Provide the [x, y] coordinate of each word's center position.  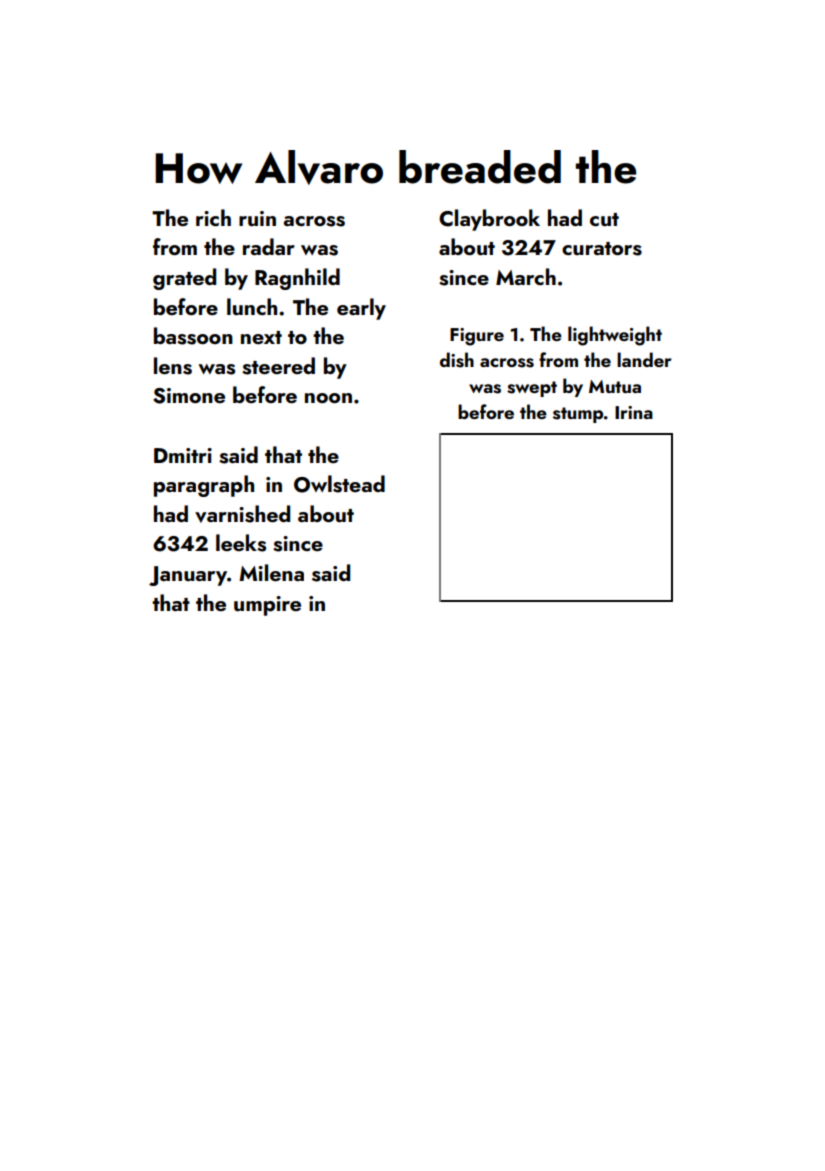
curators [602, 249]
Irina [634, 412]
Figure [477, 337]
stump [578, 415]
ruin [257, 218]
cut [604, 219]
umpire [267, 606]
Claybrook [489, 220]
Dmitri [183, 455]
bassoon [193, 336]
